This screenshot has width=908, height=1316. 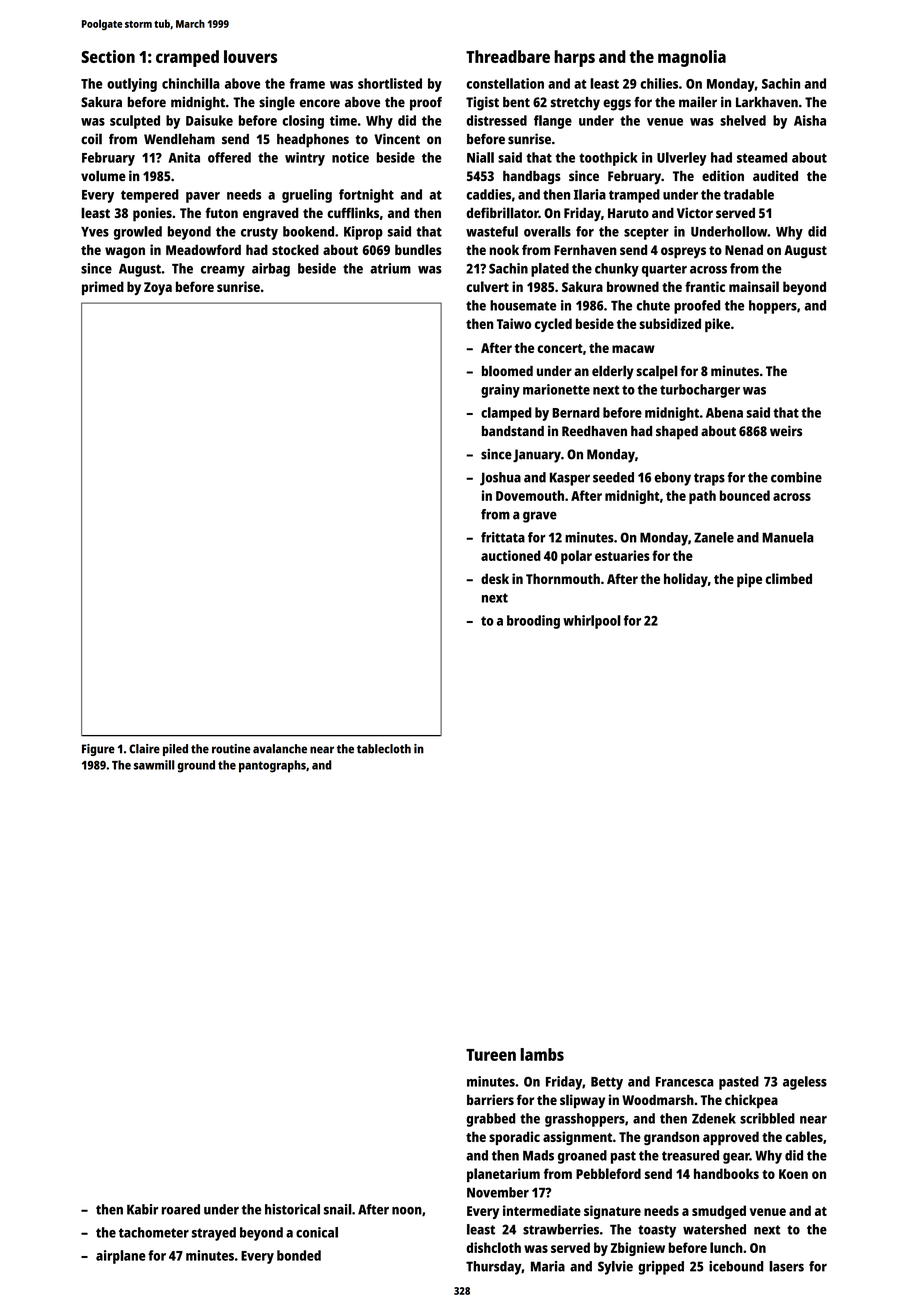 I want to click on Manuela, so click(x=788, y=537).
